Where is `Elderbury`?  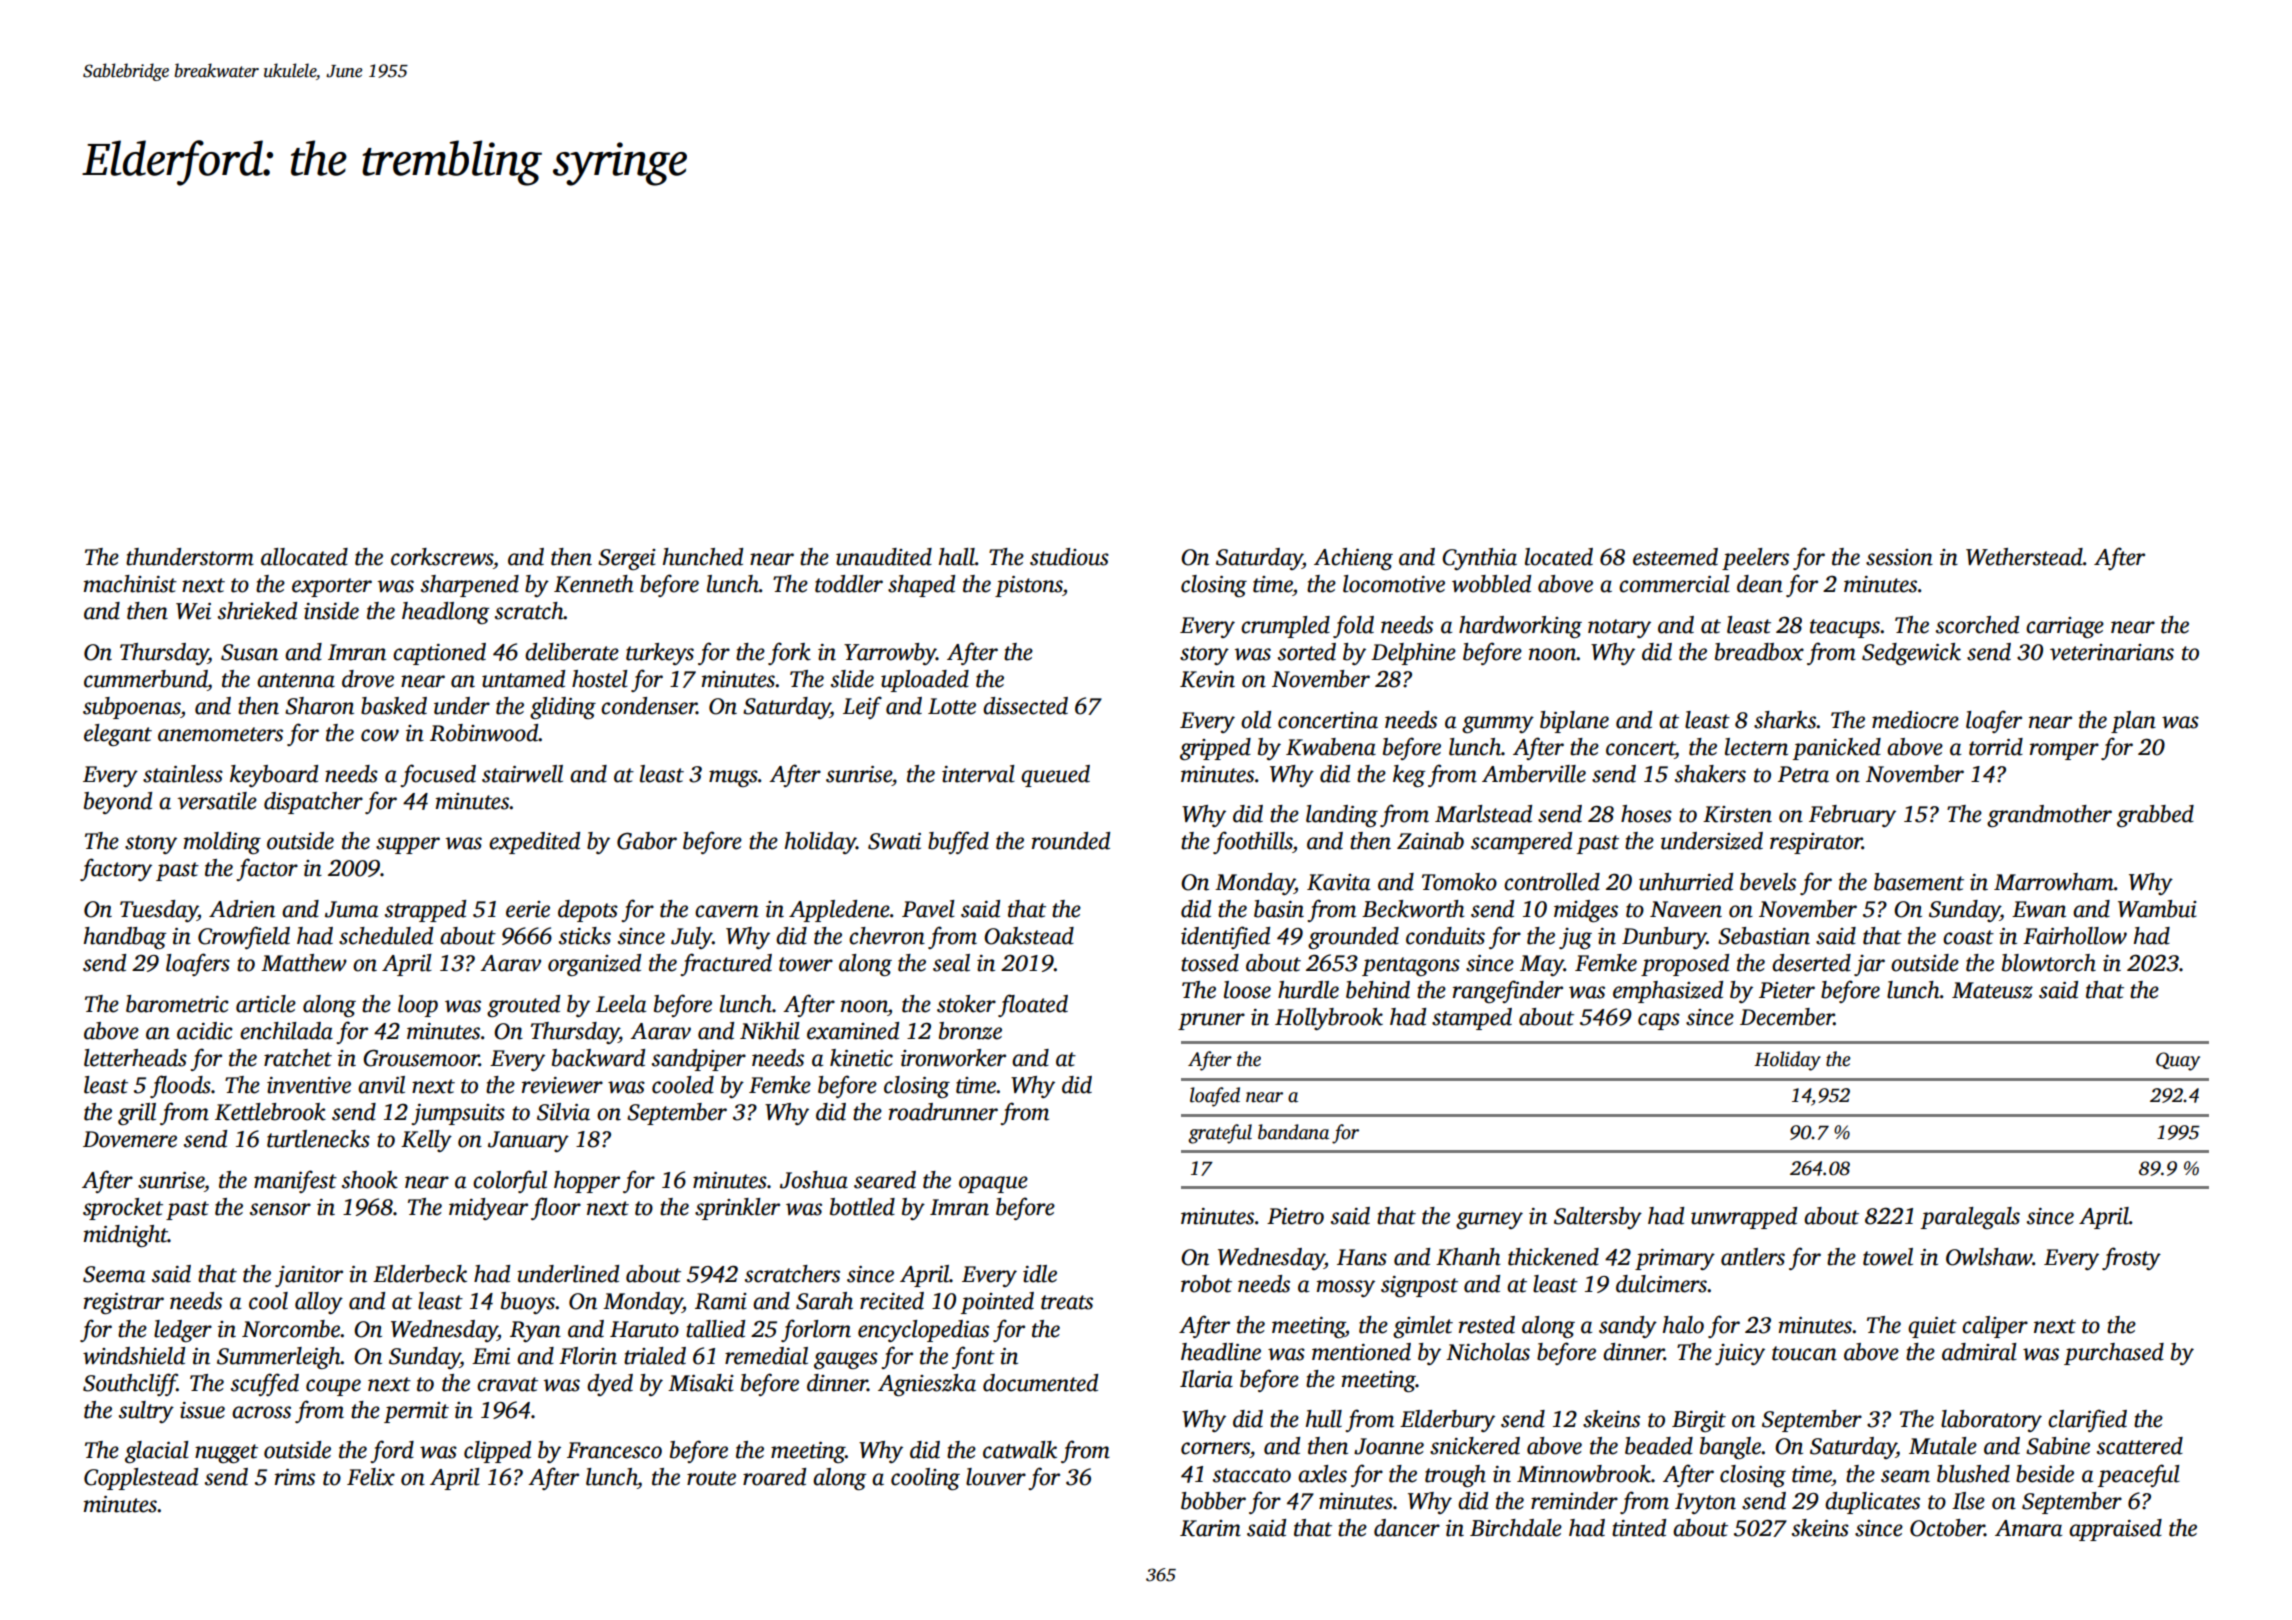 Elderbury is located at coordinates (1447, 1421).
